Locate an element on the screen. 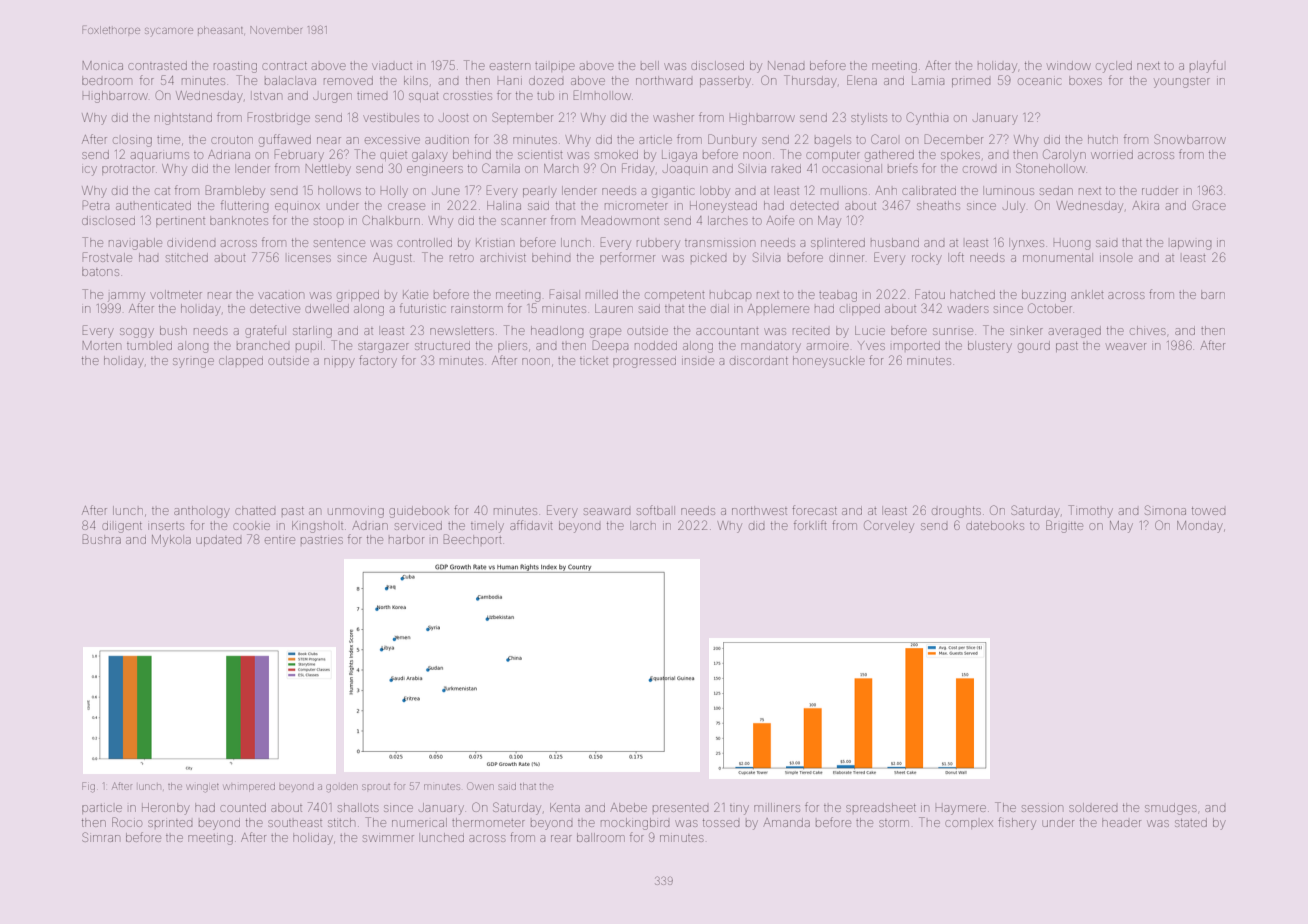  Haymere is located at coordinates (961, 810).
